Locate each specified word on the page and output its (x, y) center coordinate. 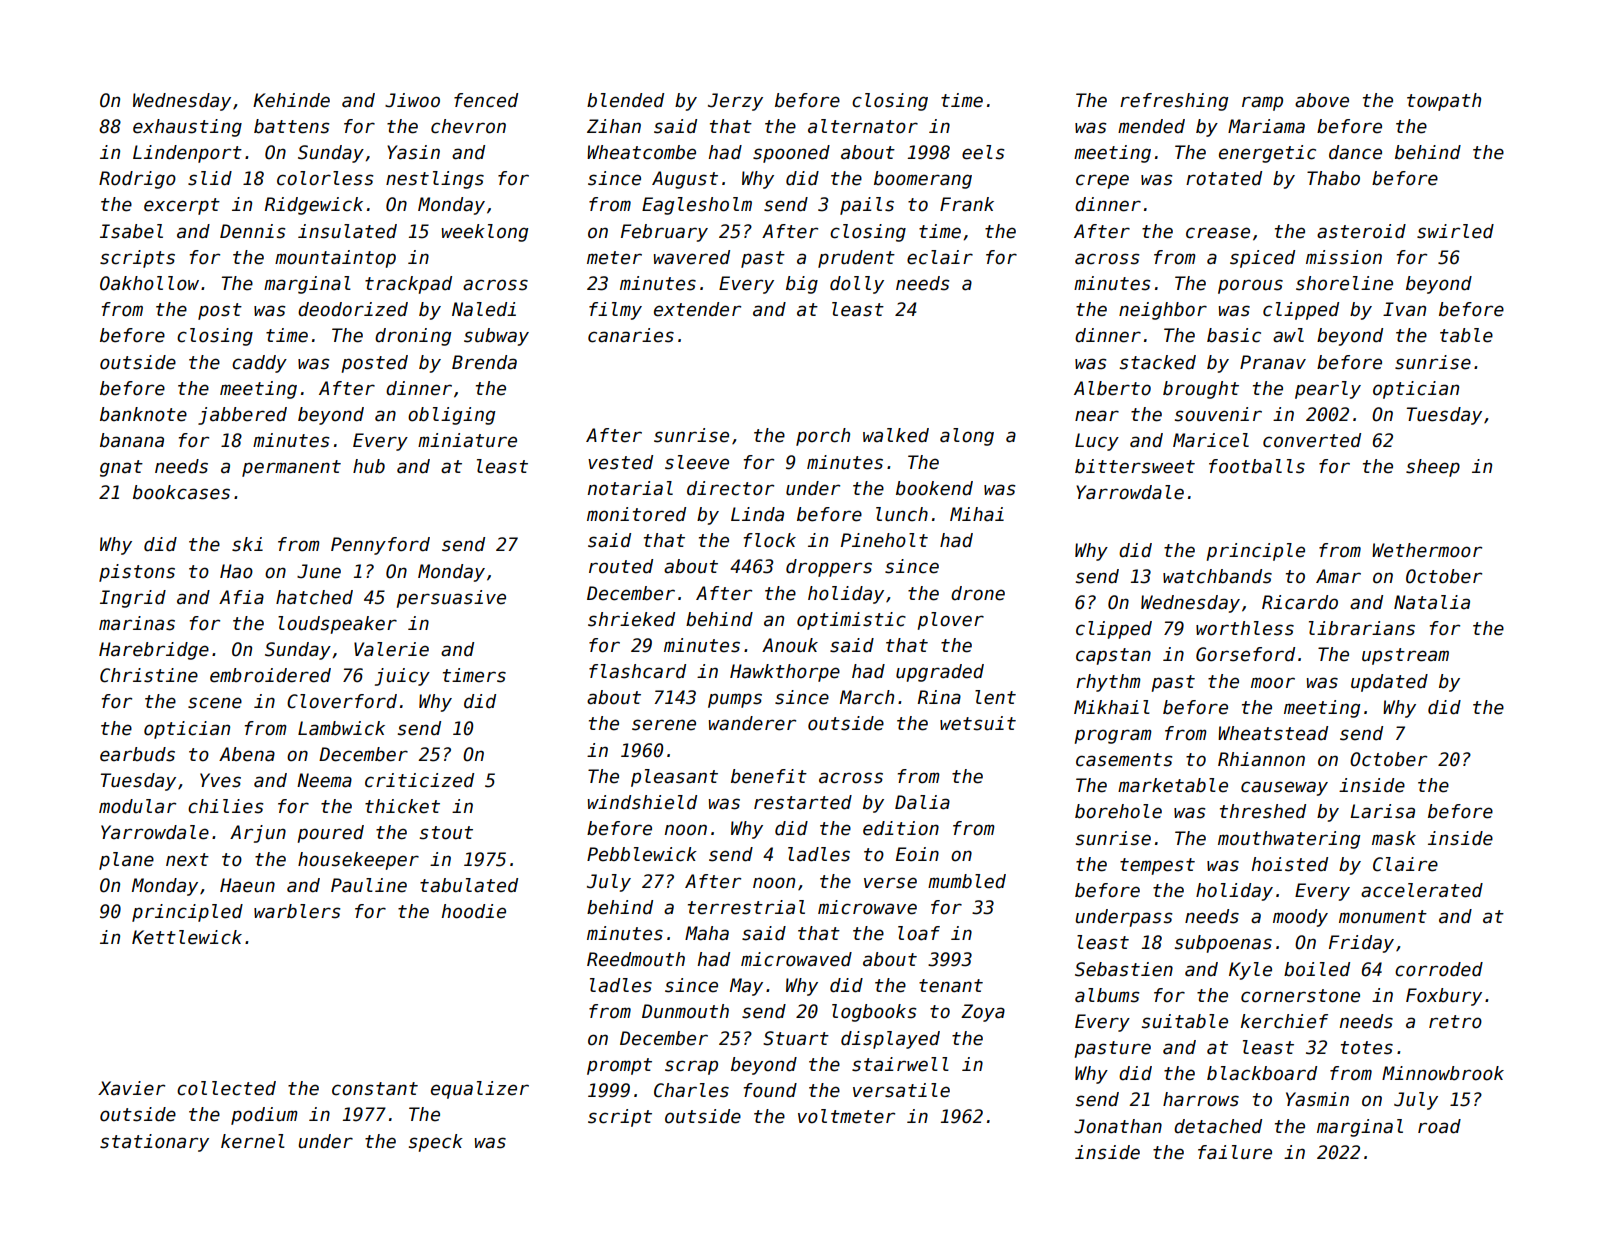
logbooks (874, 1013)
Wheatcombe (641, 152)
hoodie (474, 911)
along (967, 437)
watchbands (1217, 576)
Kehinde (291, 100)
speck (435, 1143)
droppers (829, 568)
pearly (1328, 390)
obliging (451, 416)
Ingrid (133, 599)
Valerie (391, 649)
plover (951, 621)
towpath (1444, 102)
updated (1389, 683)
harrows (1201, 1099)
